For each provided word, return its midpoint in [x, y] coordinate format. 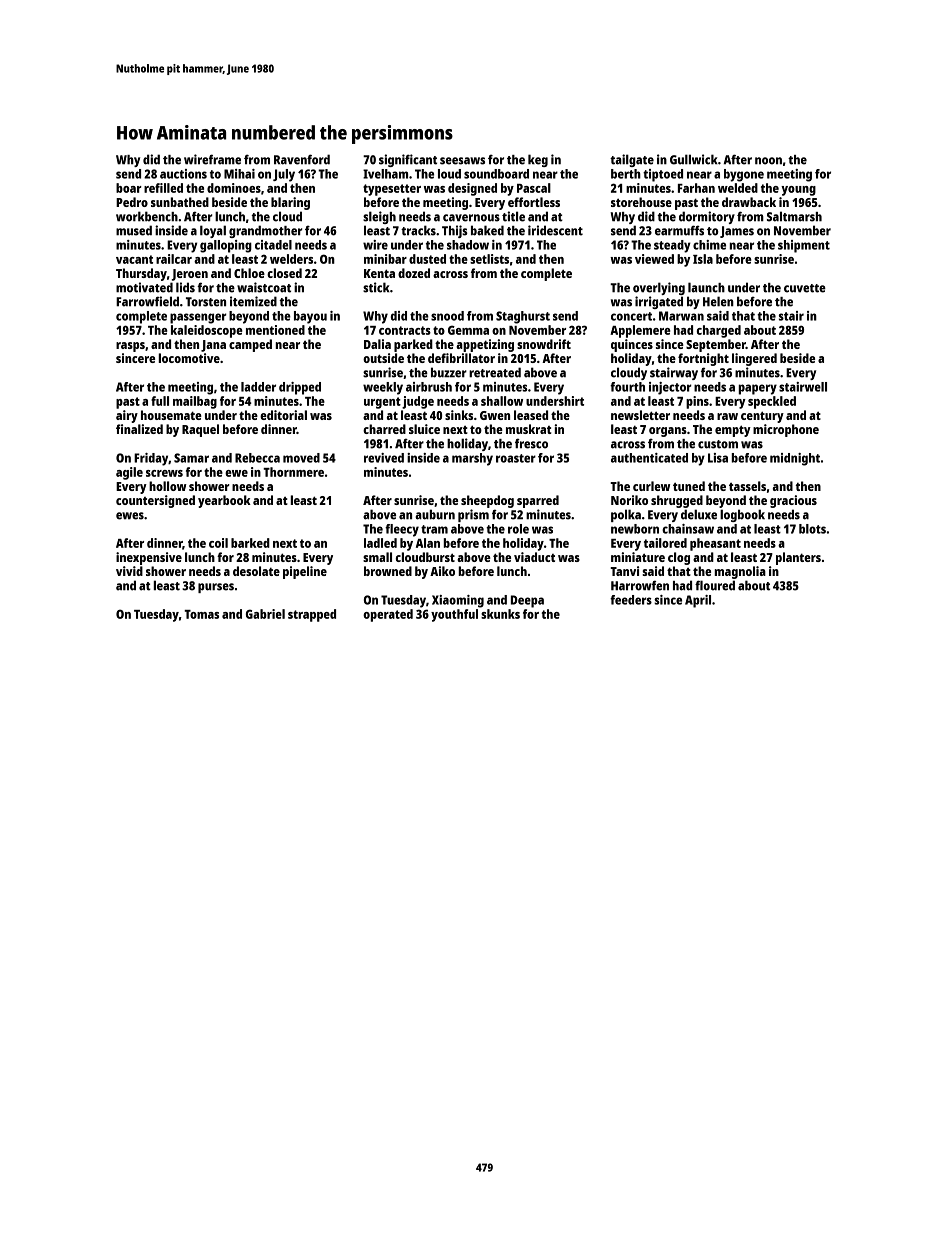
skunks [500, 614]
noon [768, 161]
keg [538, 160]
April [698, 601]
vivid [129, 571]
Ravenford [302, 159]
